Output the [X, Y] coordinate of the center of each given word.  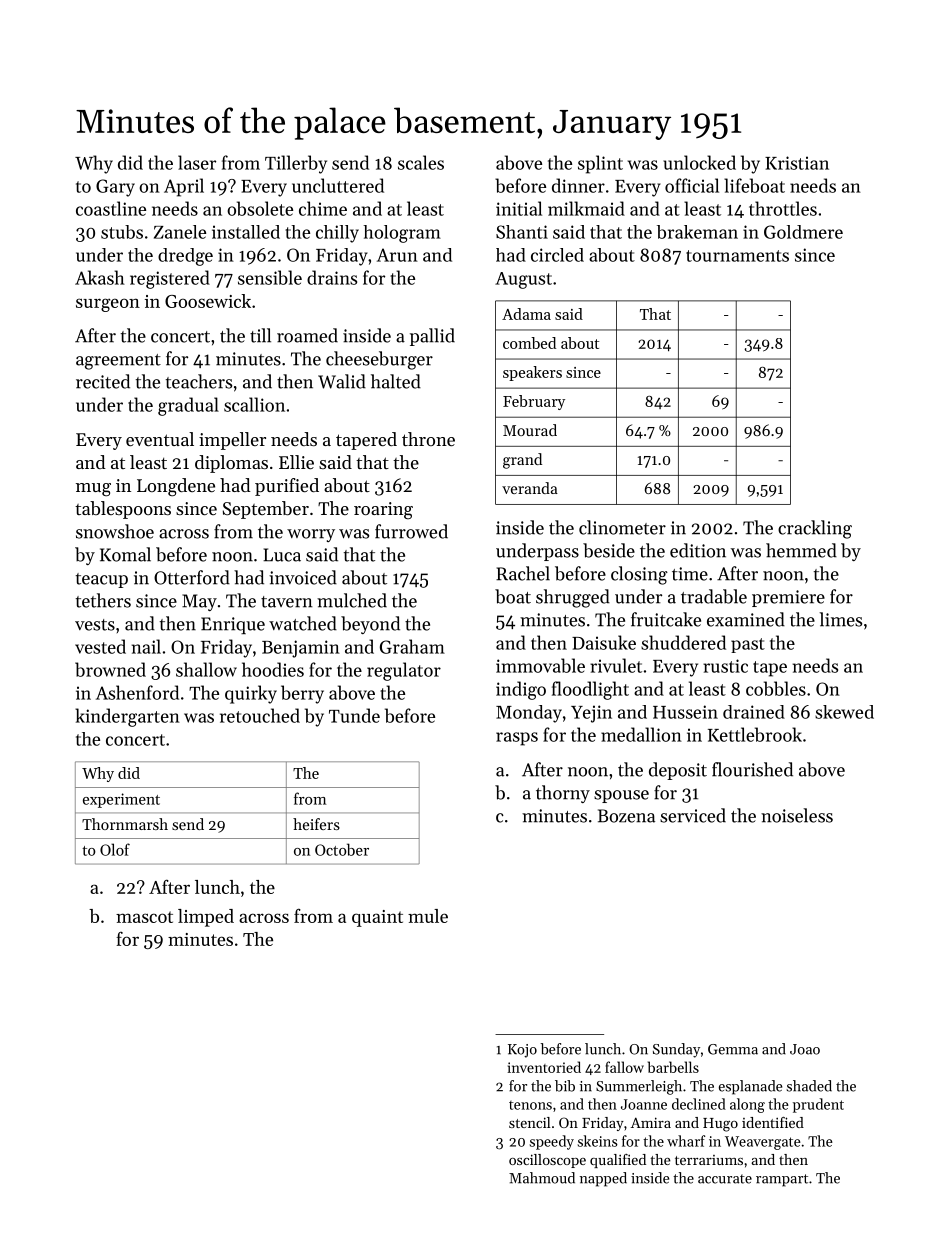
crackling [815, 529]
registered [170, 279]
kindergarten [127, 717]
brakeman [697, 232]
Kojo [522, 1051]
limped [206, 918]
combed [529, 343]
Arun [397, 255]
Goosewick [208, 301]
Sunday [676, 1050]
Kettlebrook [755, 734]
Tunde [354, 715]
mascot [144, 917]
